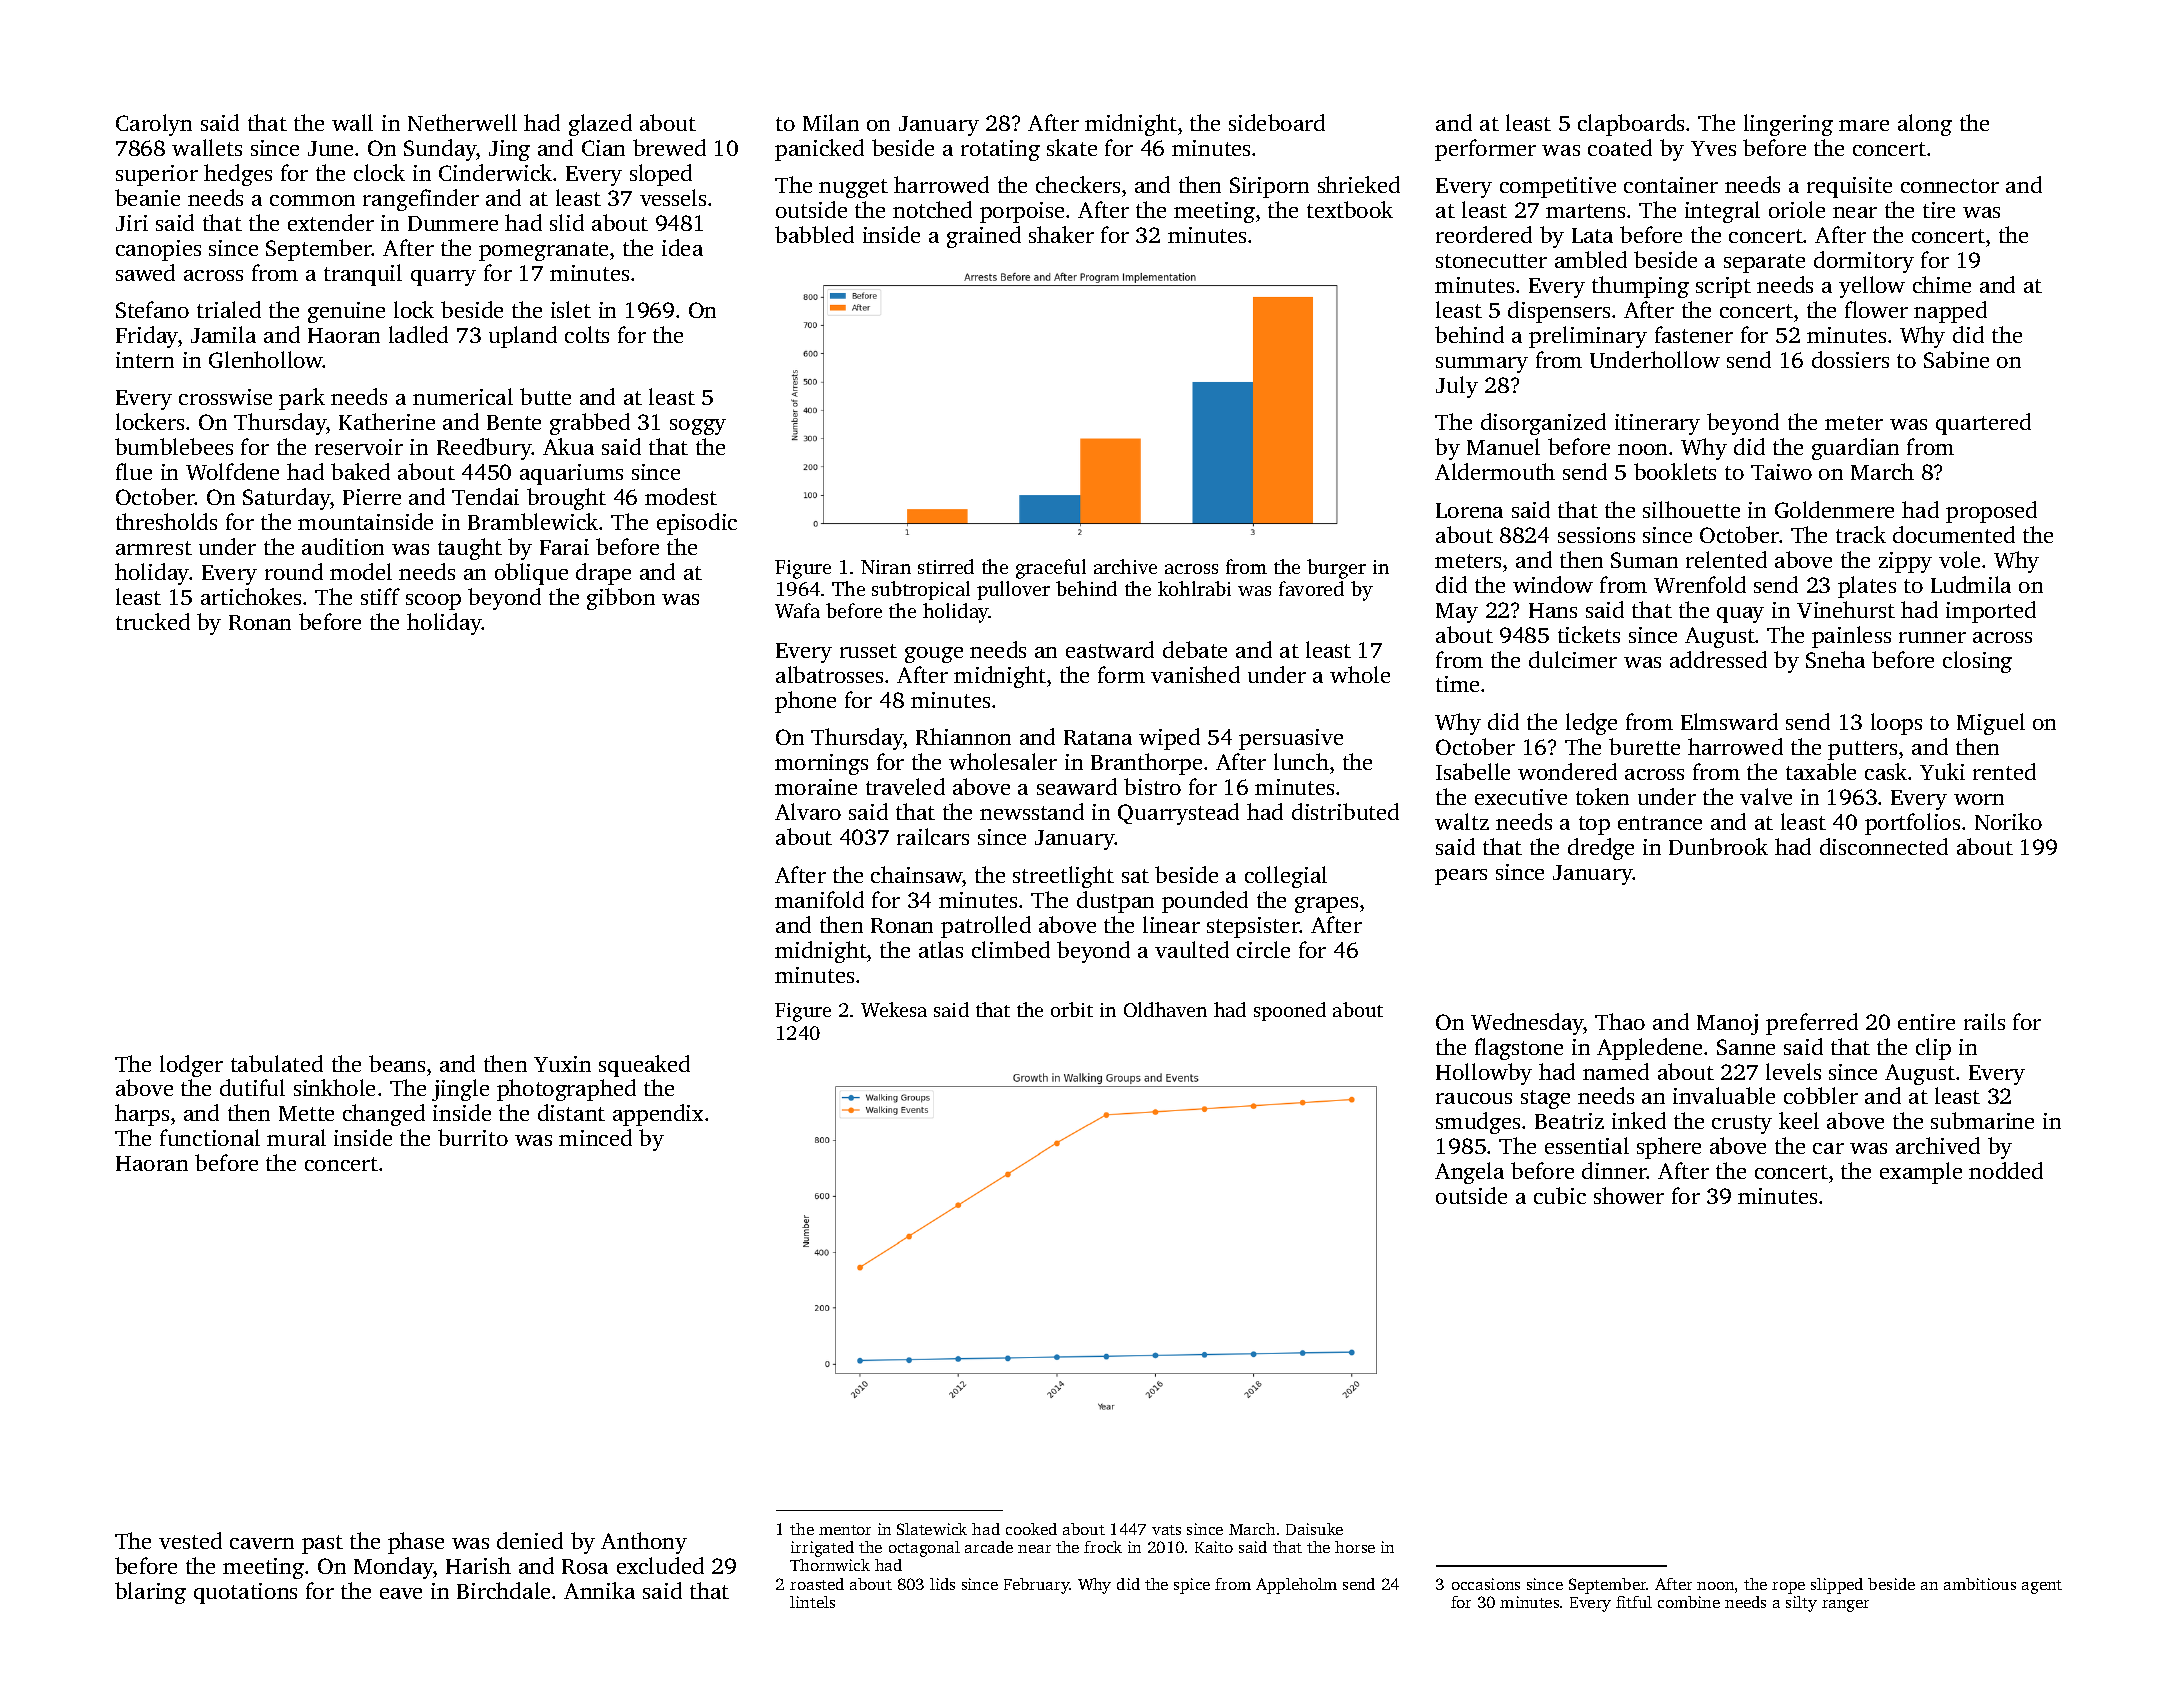  What do you see at coordinates (932, 1529) in the screenshot?
I see `Slatewick` at bounding box center [932, 1529].
